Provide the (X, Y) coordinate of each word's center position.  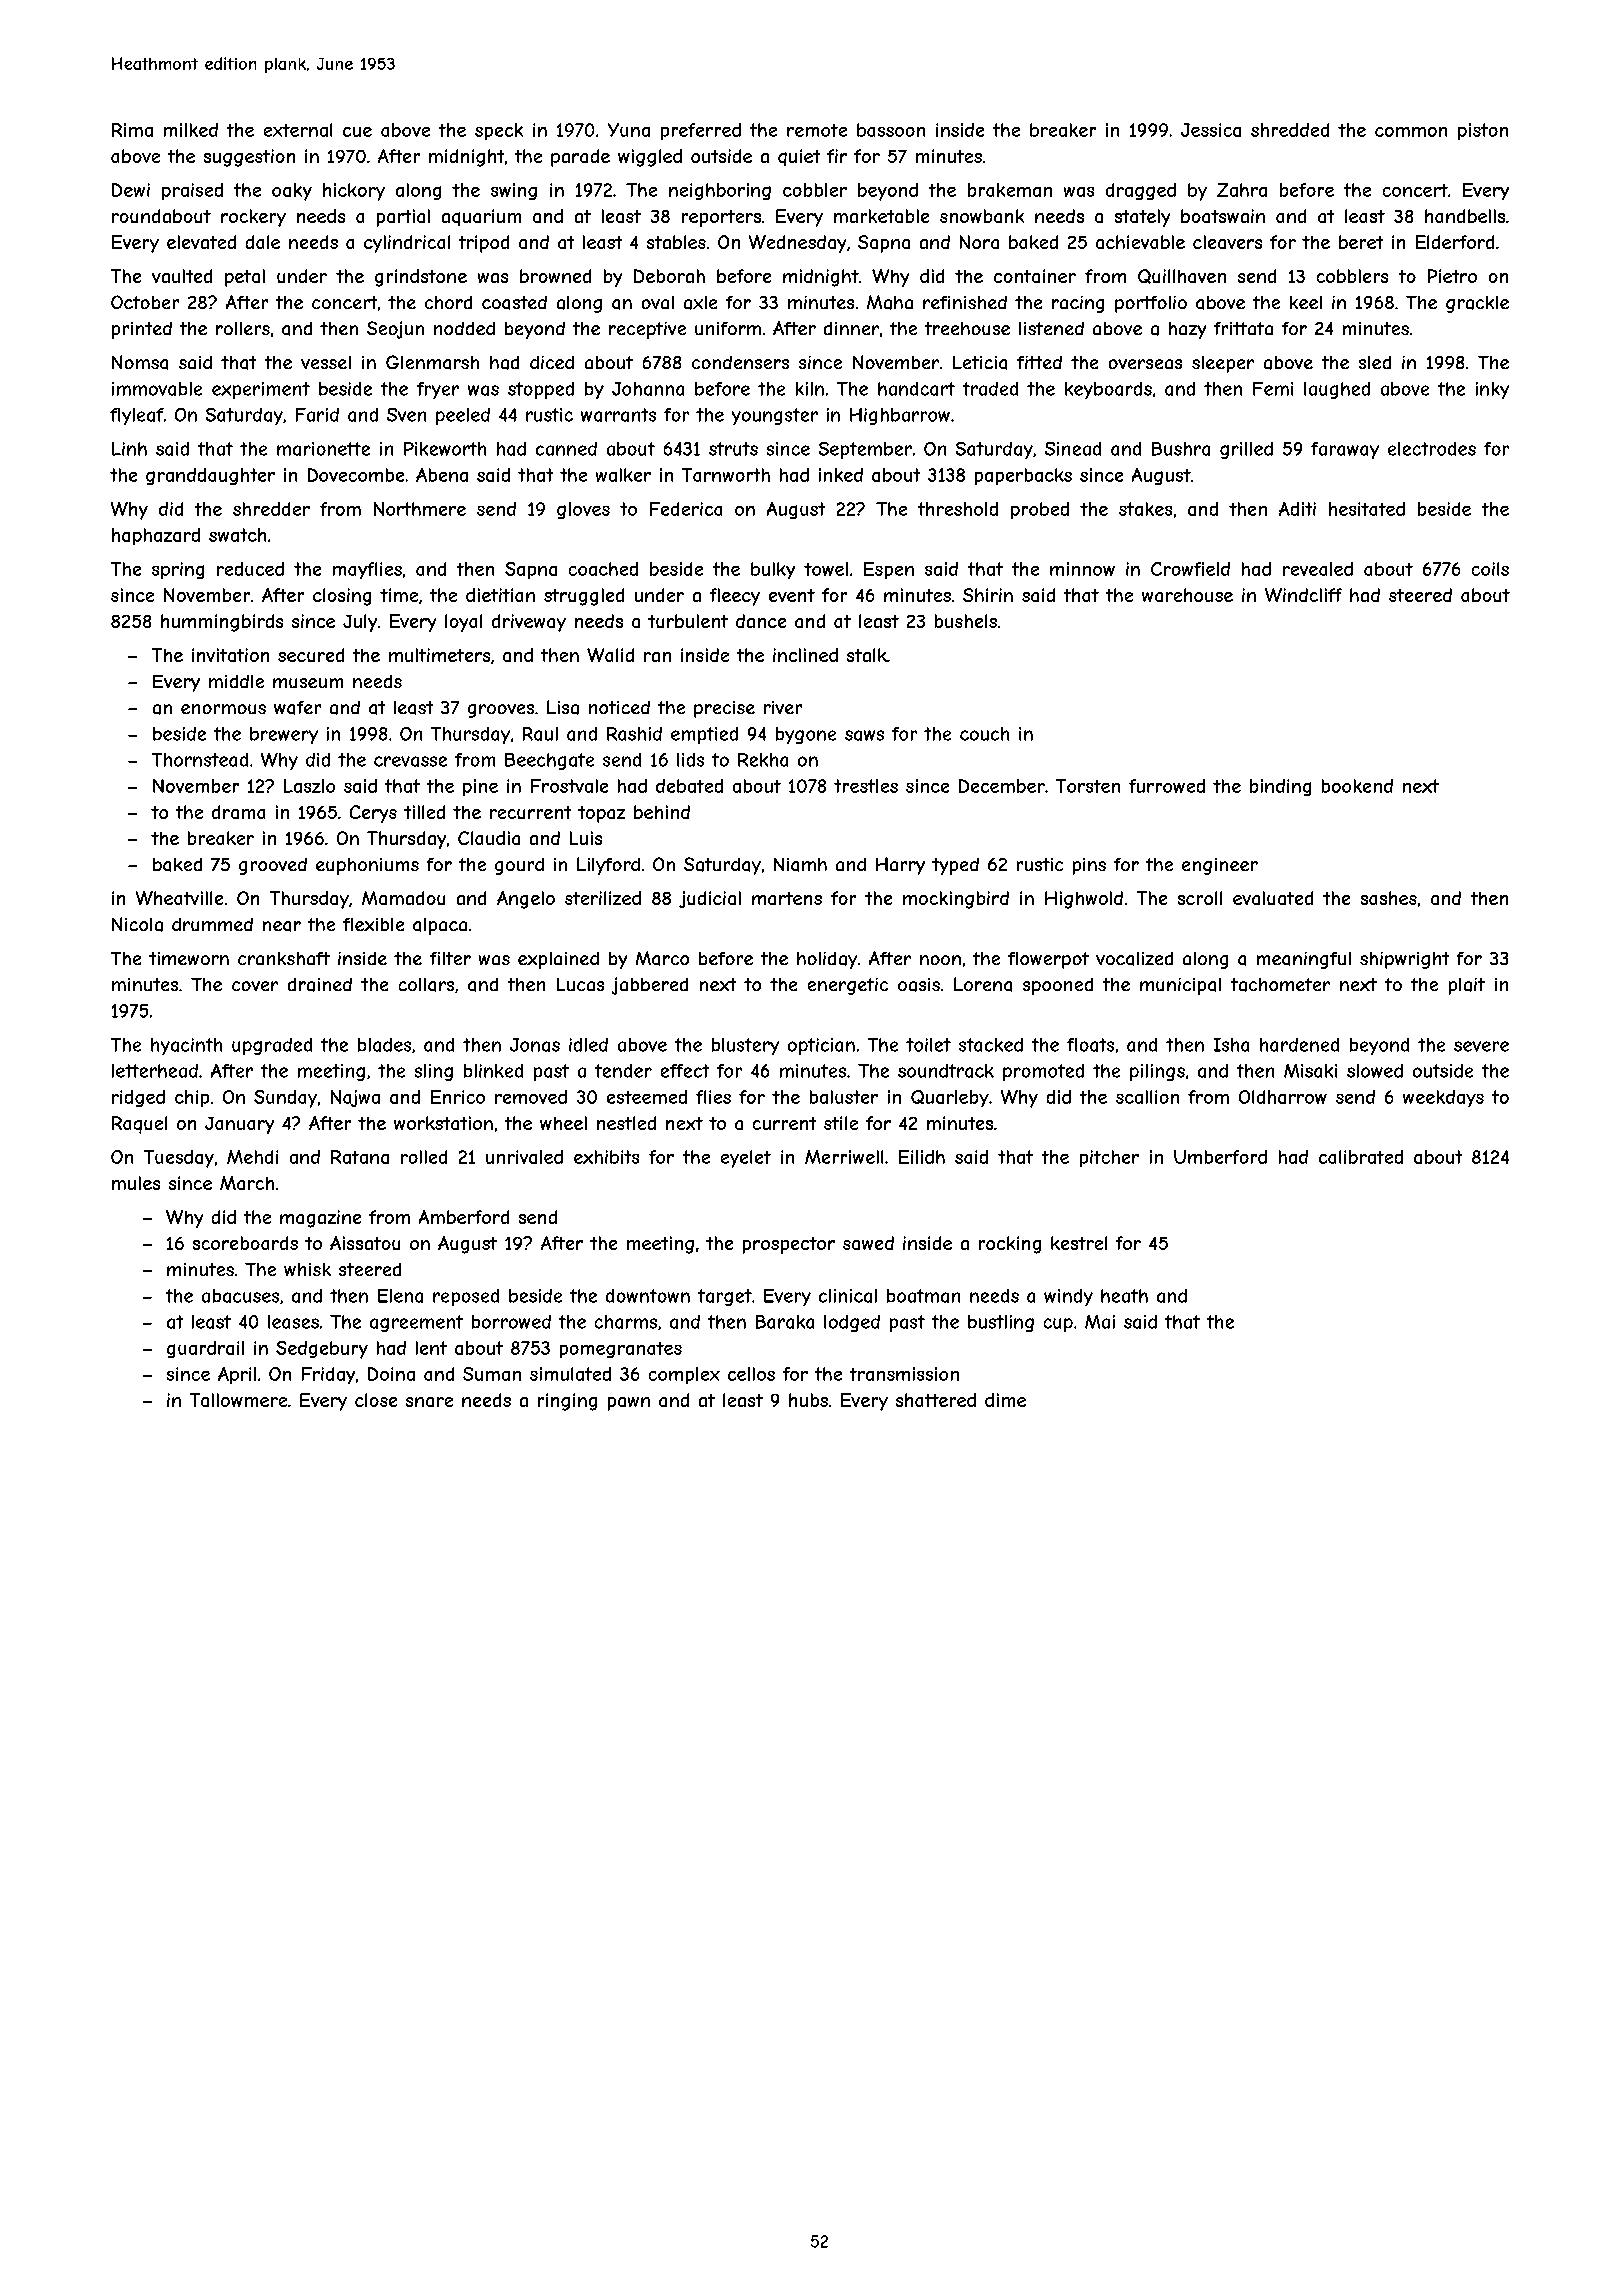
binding (1280, 787)
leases (293, 1322)
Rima (132, 130)
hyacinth (186, 1046)
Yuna (629, 130)
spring (178, 570)
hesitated (1367, 509)
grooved (273, 866)
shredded (1290, 130)
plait (1467, 986)
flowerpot (1048, 960)
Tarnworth (726, 475)
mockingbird (956, 900)
